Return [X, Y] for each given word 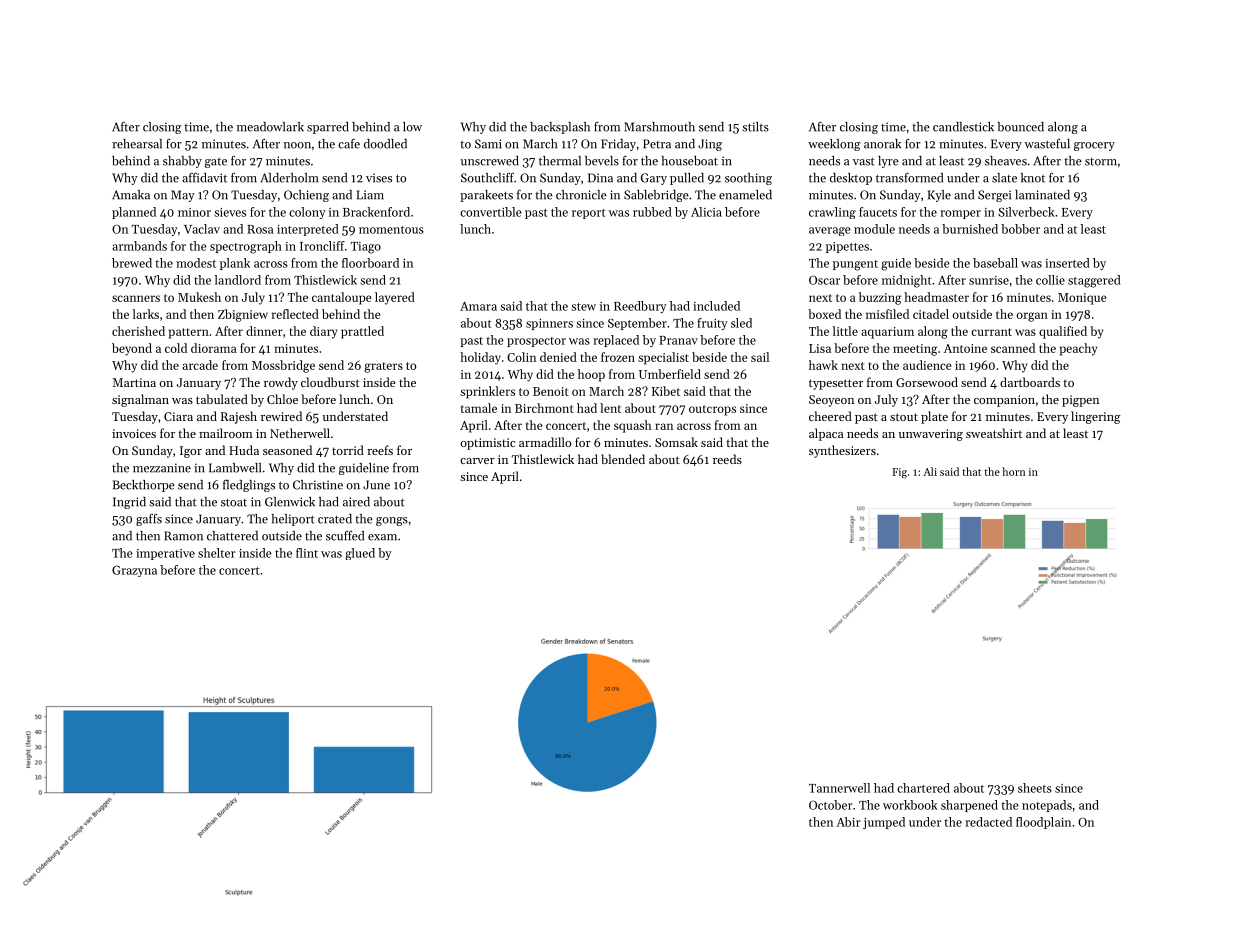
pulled [687, 179]
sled [741, 323]
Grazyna [134, 571]
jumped [884, 823]
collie [1050, 280]
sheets [1035, 788]
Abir [848, 822]
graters [383, 367]
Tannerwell [839, 788]
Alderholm [289, 178]
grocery [1094, 146]
